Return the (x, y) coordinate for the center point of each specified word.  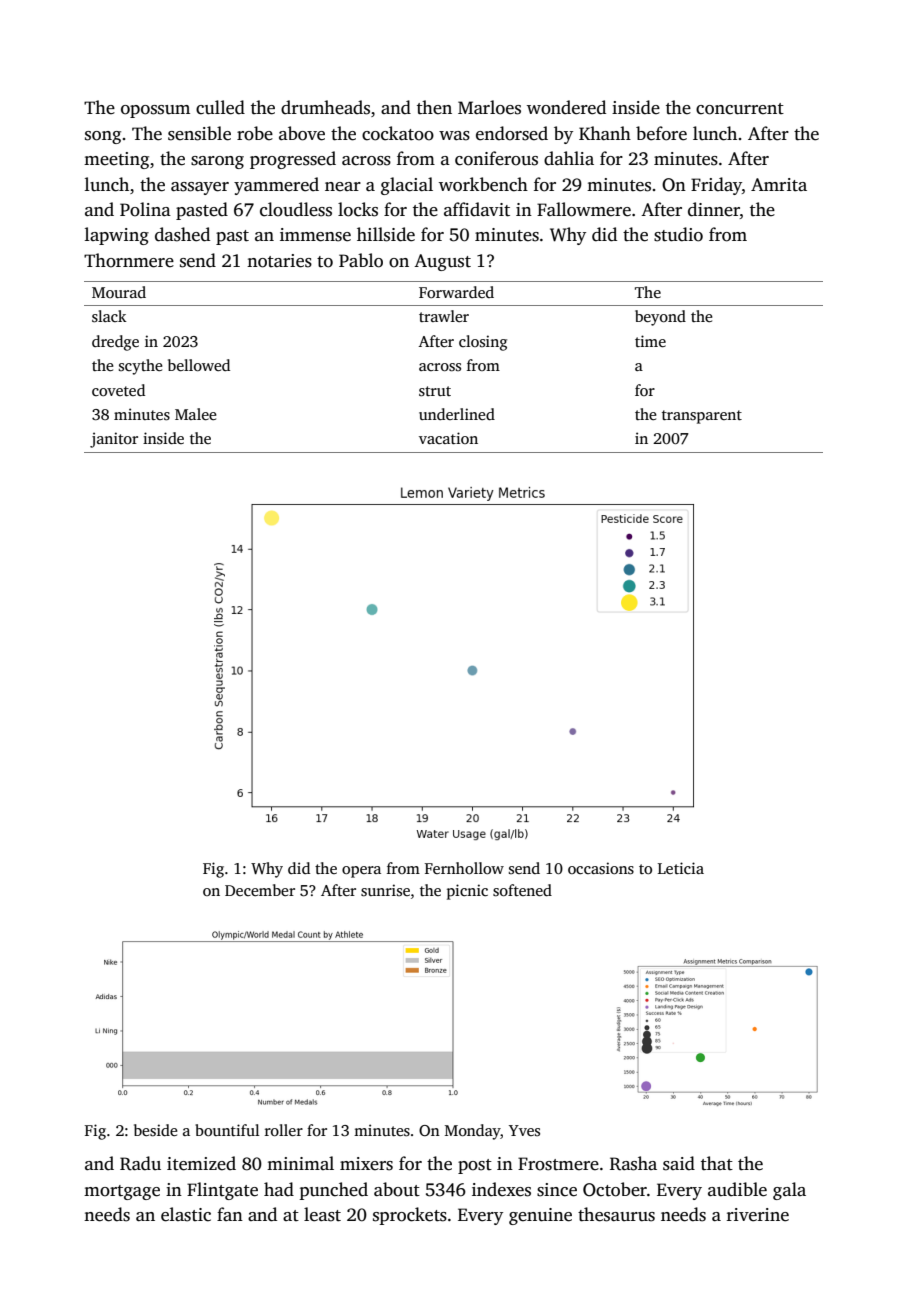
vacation (448, 438)
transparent (702, 417)
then (434, 107)
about (397, 1189)
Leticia (681, 868)
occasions (601, 868)
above (302, 133)
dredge (115, 343)
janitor (114, 440)
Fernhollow (464, 868)
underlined (457, 414)
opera (361, 872)
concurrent (740, 109)
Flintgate (222, 1191)
